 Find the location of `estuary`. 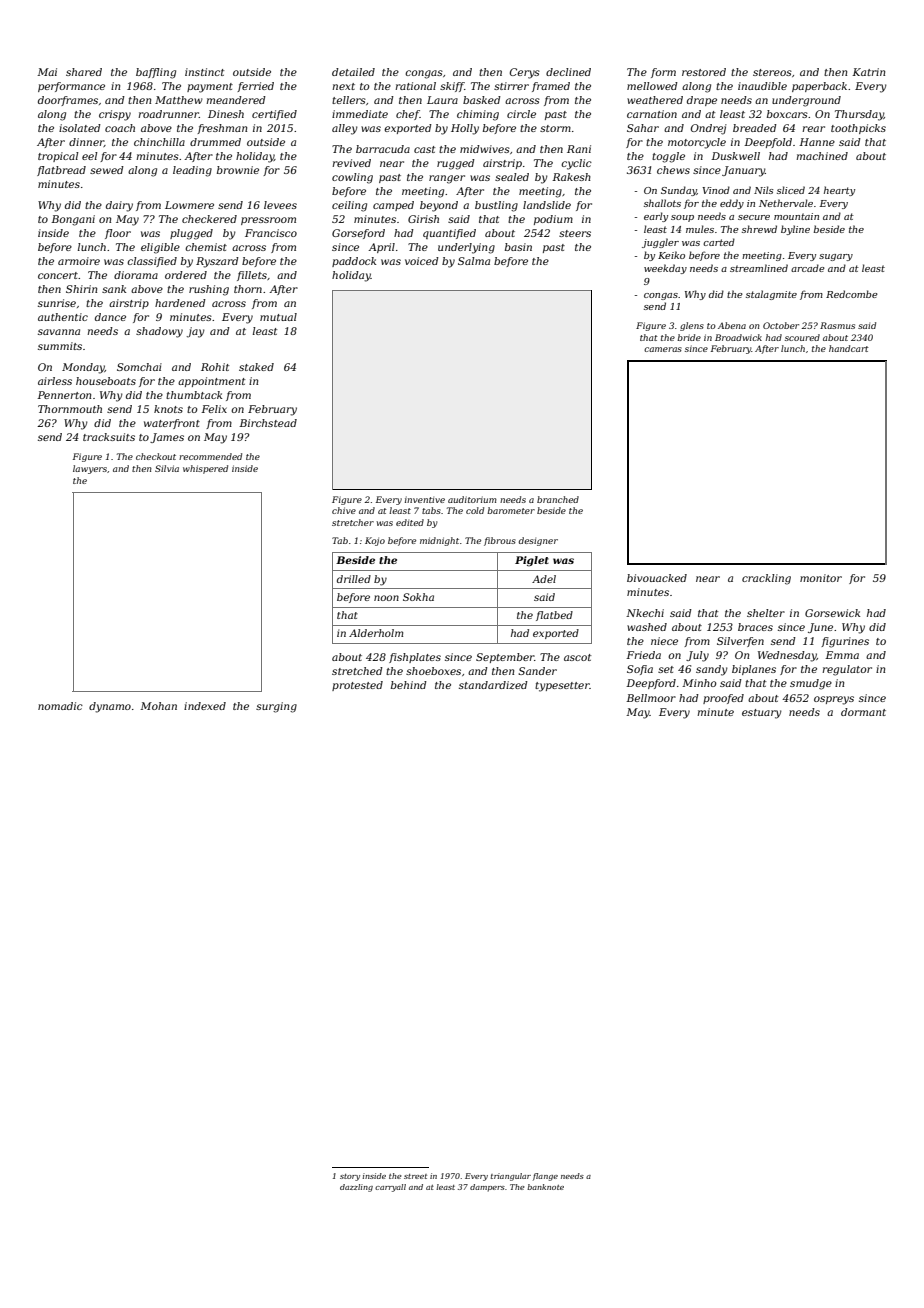

estuary is located at coordinates (762, 714).
